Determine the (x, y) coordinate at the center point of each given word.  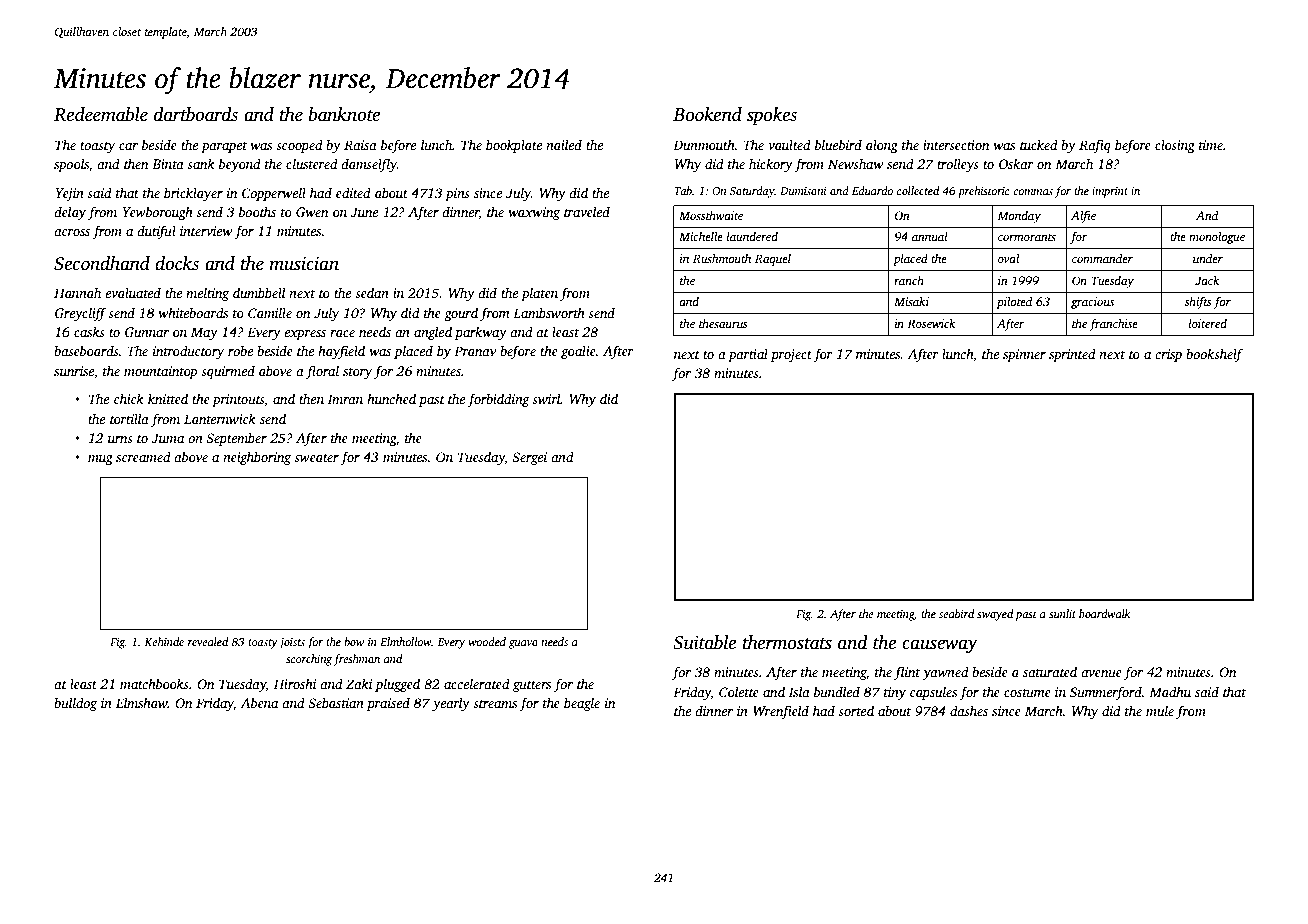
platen (539, 294)
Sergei (529, 458)
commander (1102, 258)
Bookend (707, 114)
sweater (316, 458)
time (1211, 145)
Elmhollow (405, 641)
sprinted (1072, 355)
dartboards (196, 114)
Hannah (77, 292)
